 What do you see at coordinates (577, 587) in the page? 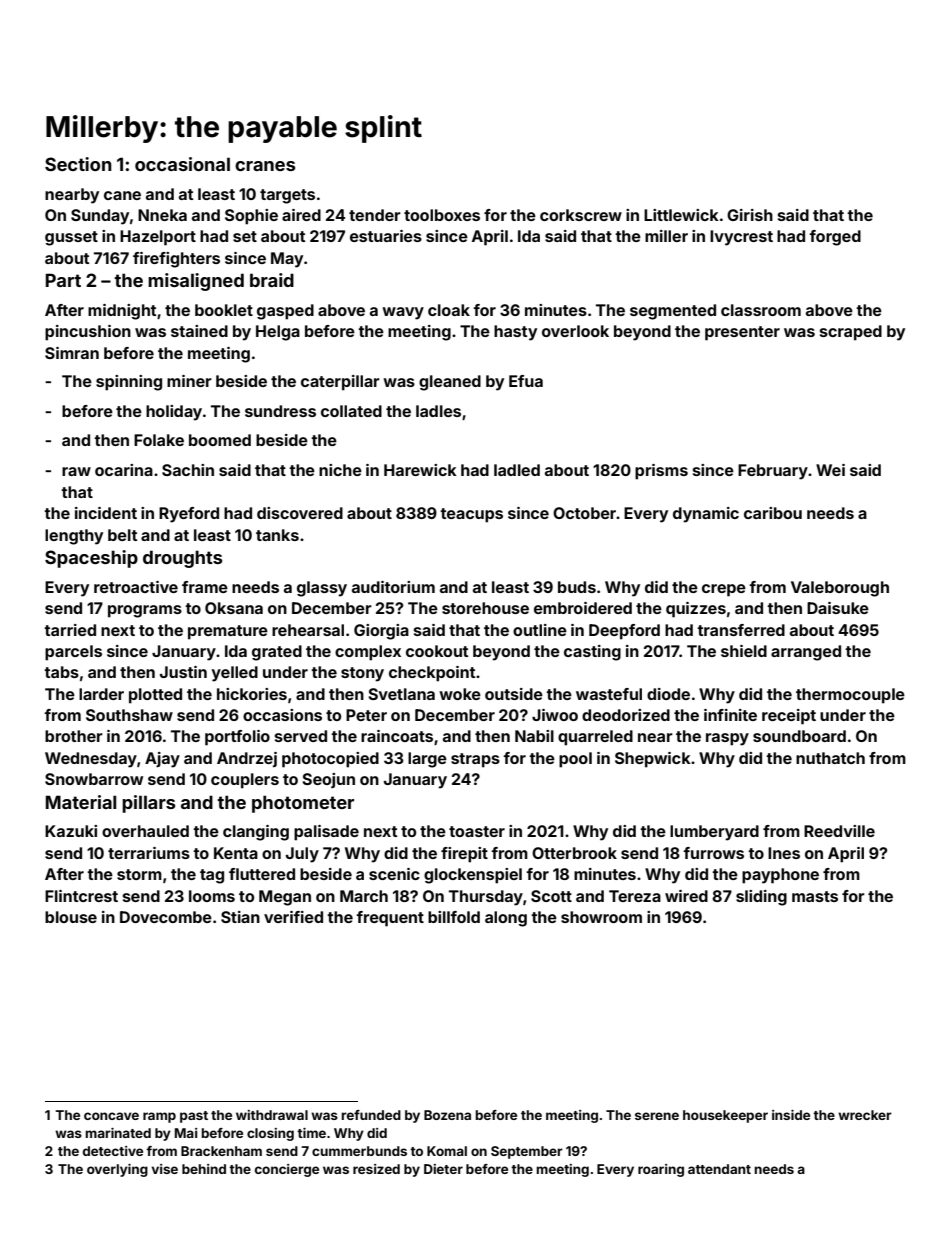
I see `buds` at bounding box center [577, 587].
